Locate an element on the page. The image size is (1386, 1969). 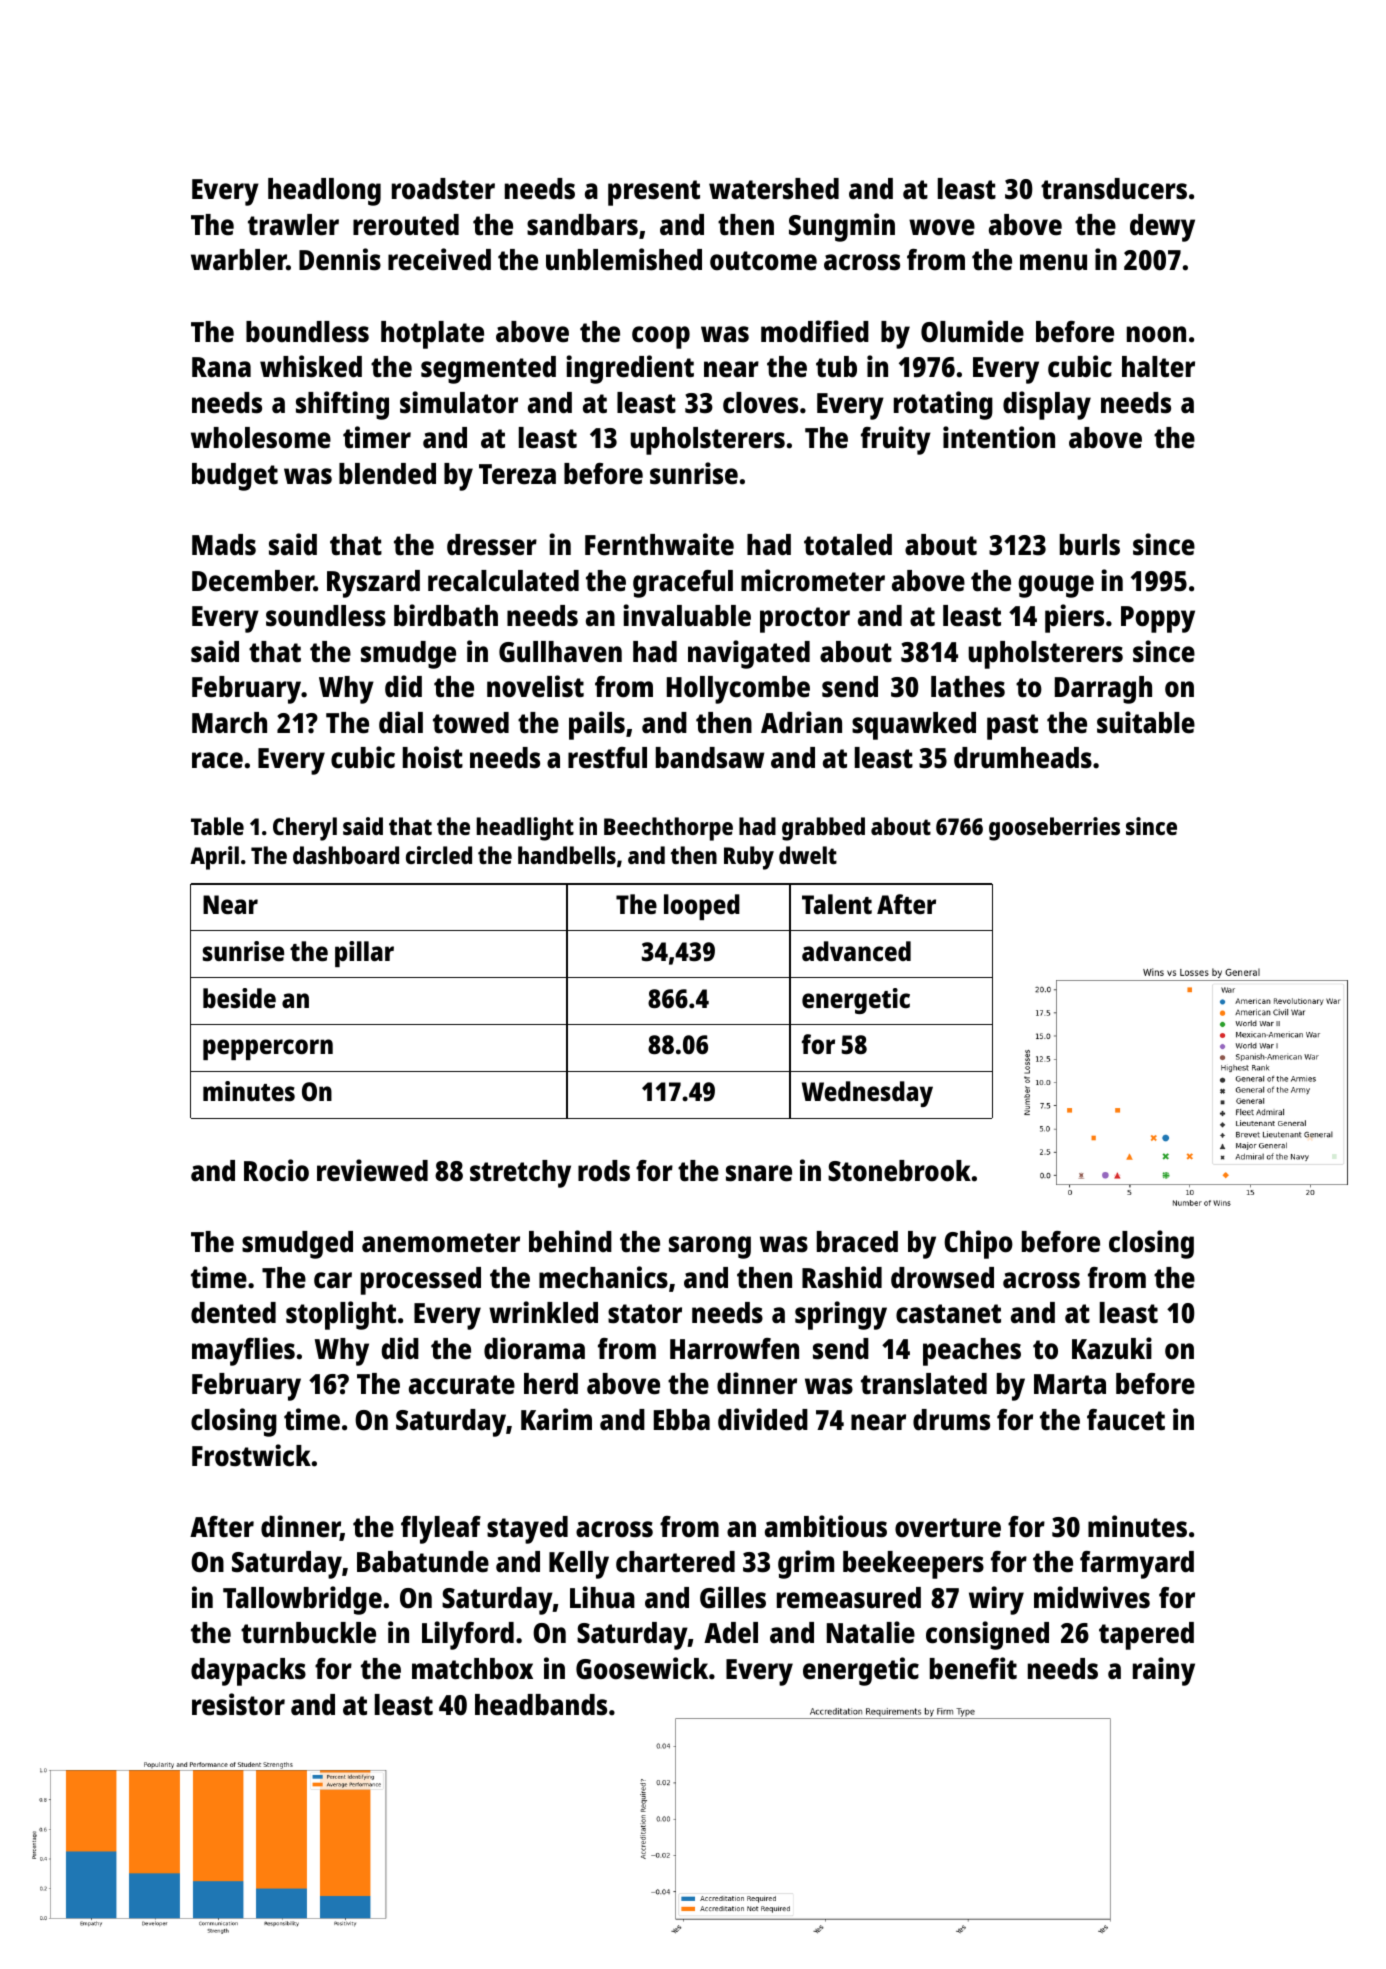
budget is located at coordinates (235, 477).
